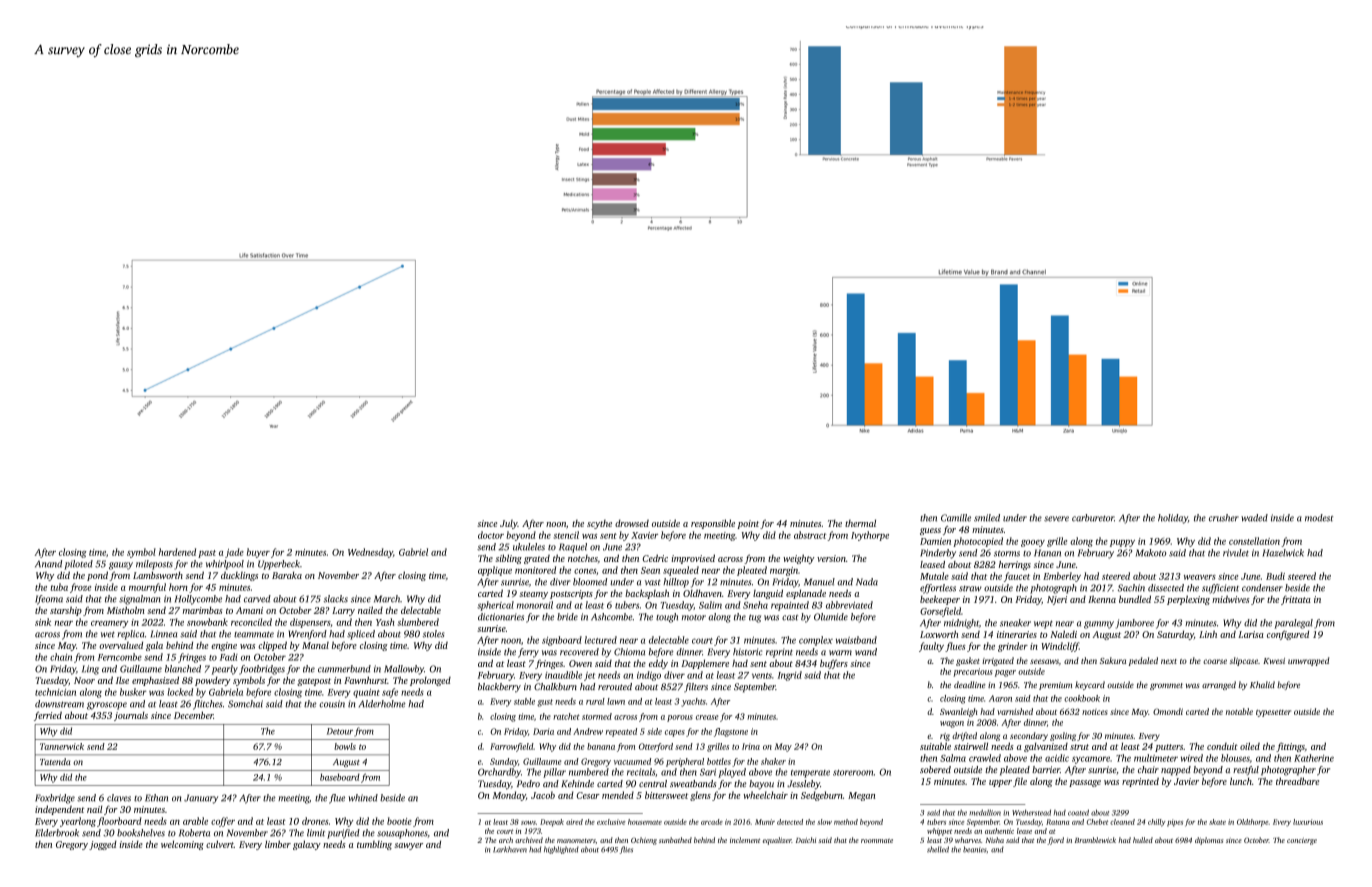 Image resolution: width=1372 pixels, height=887 pixels. What do you see at coordinates (1283, 553) in the screenshot?
I see `Hazelwick` at bounding box center [1283, 553].
